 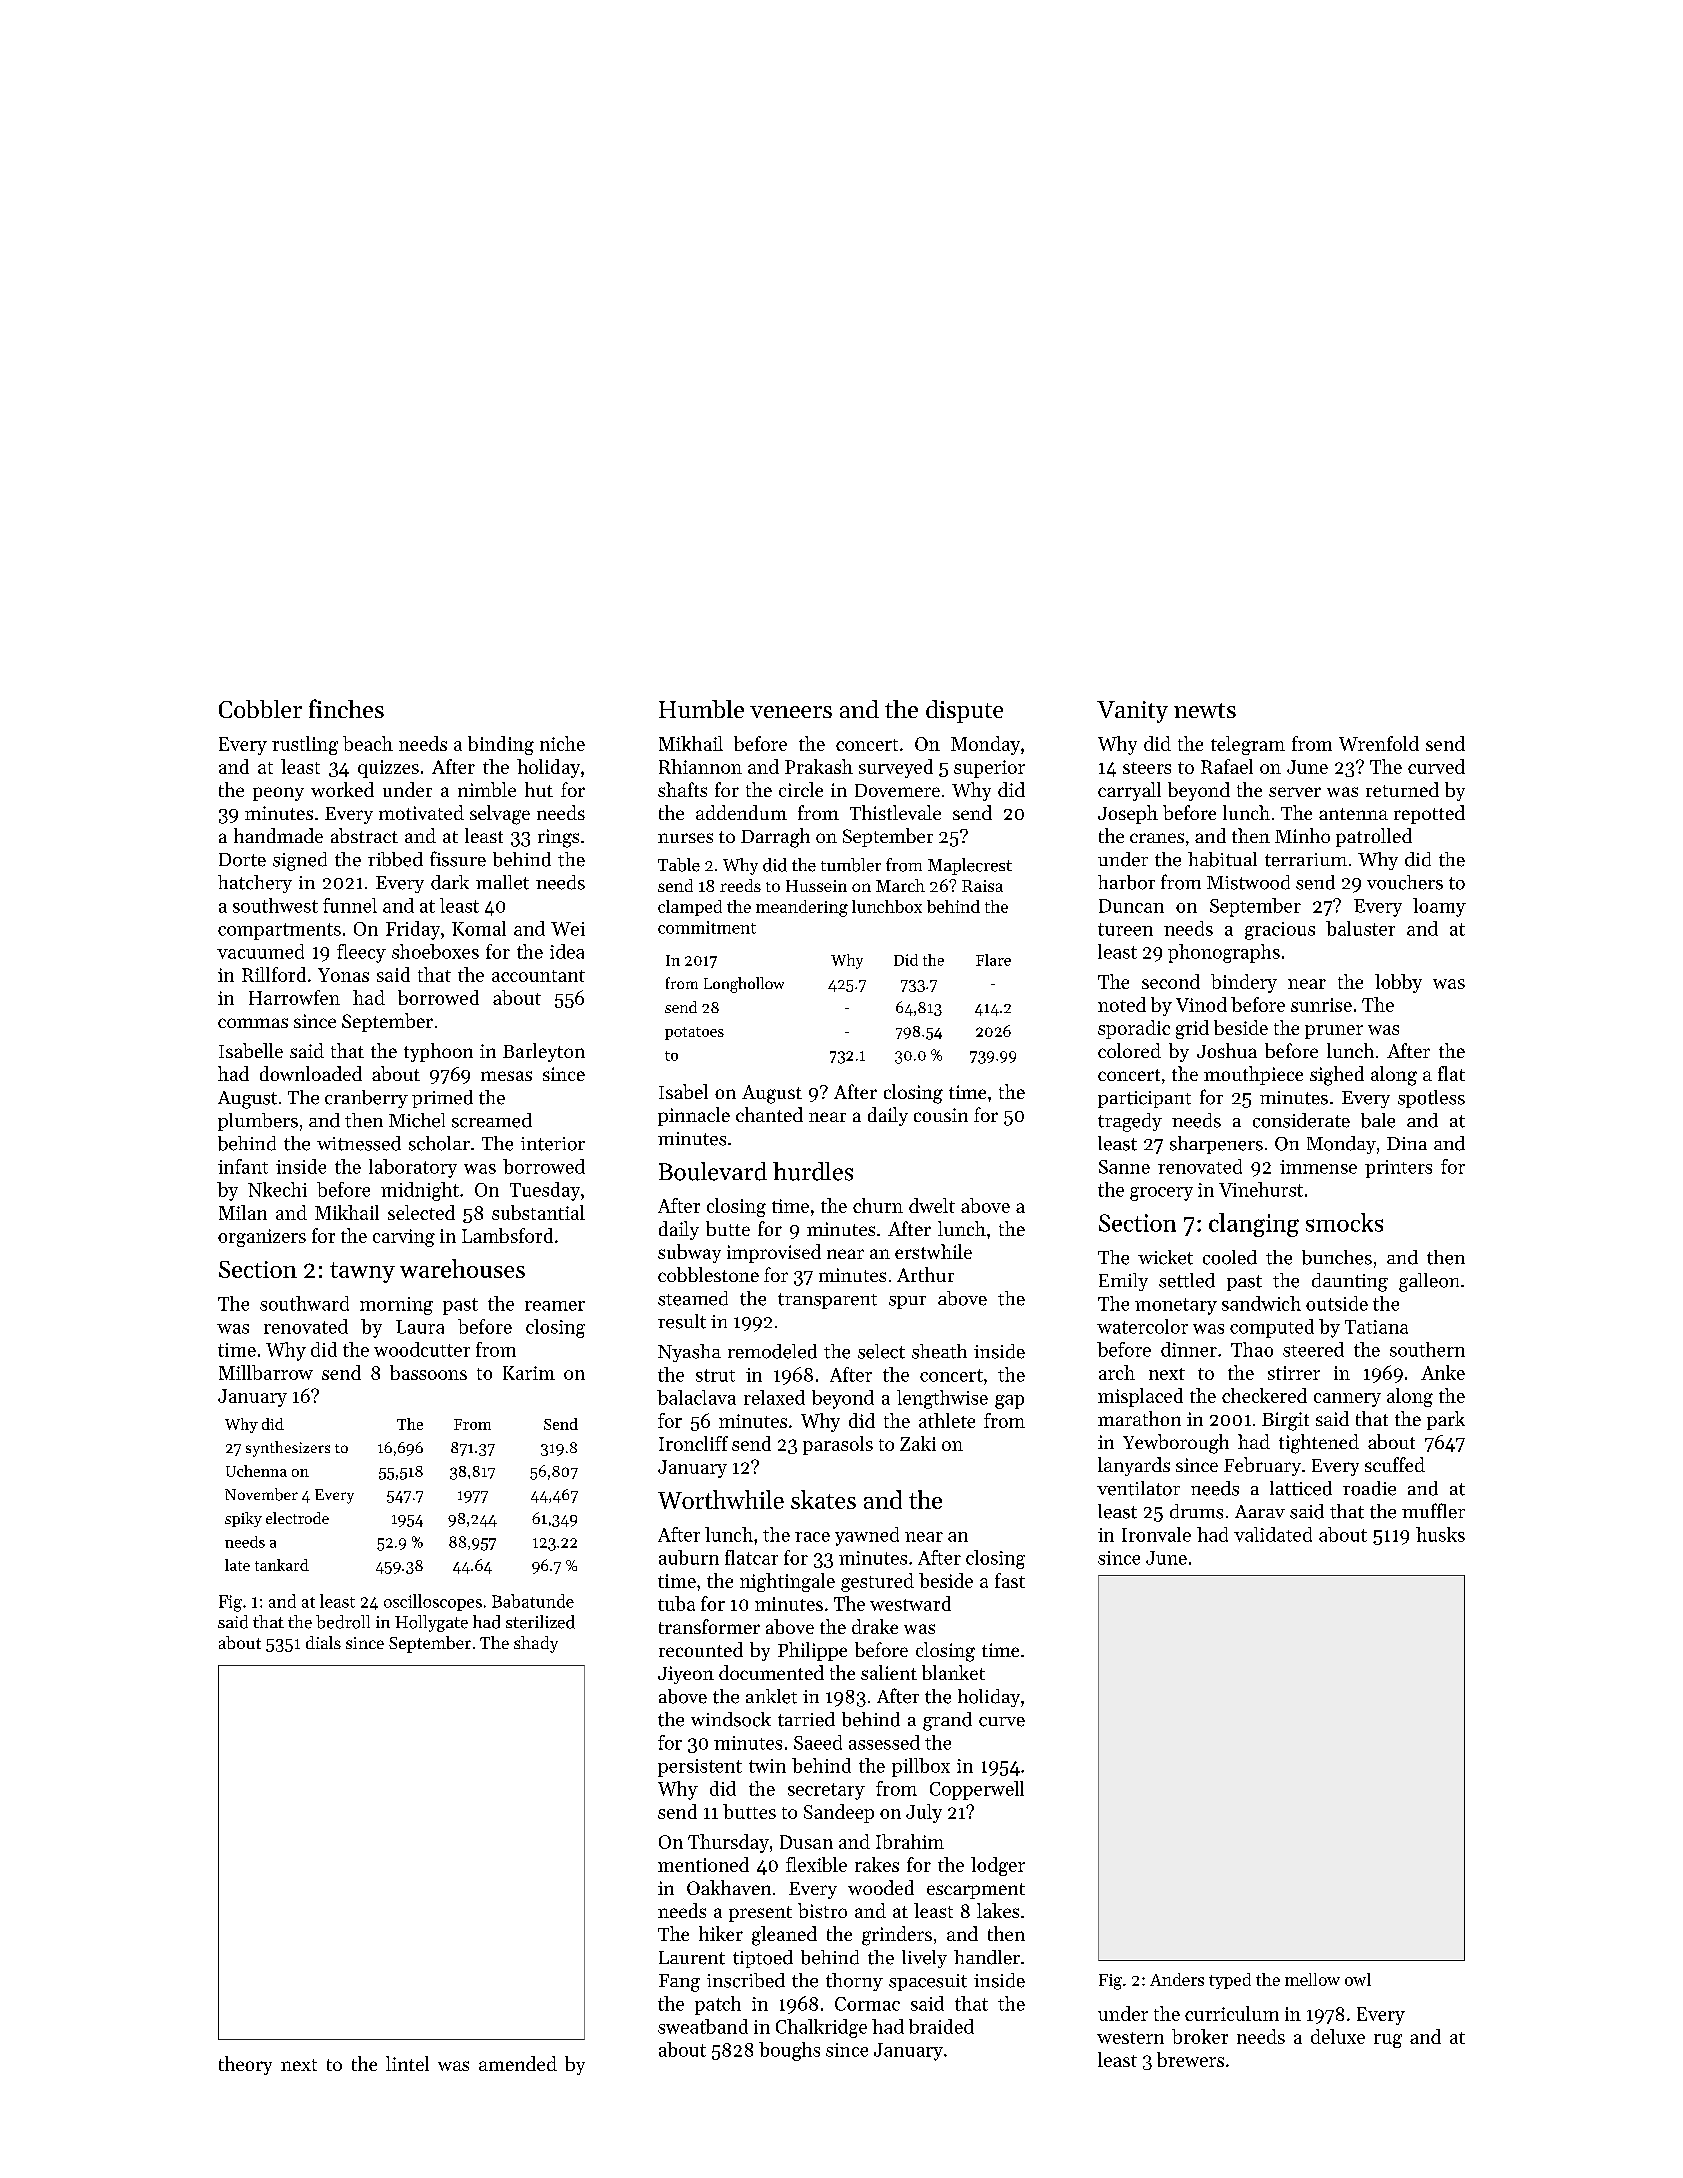 What do you see at coordinates (1398, 1169) in the image?
I see `printers` at bounding box center [1398, 1169].
